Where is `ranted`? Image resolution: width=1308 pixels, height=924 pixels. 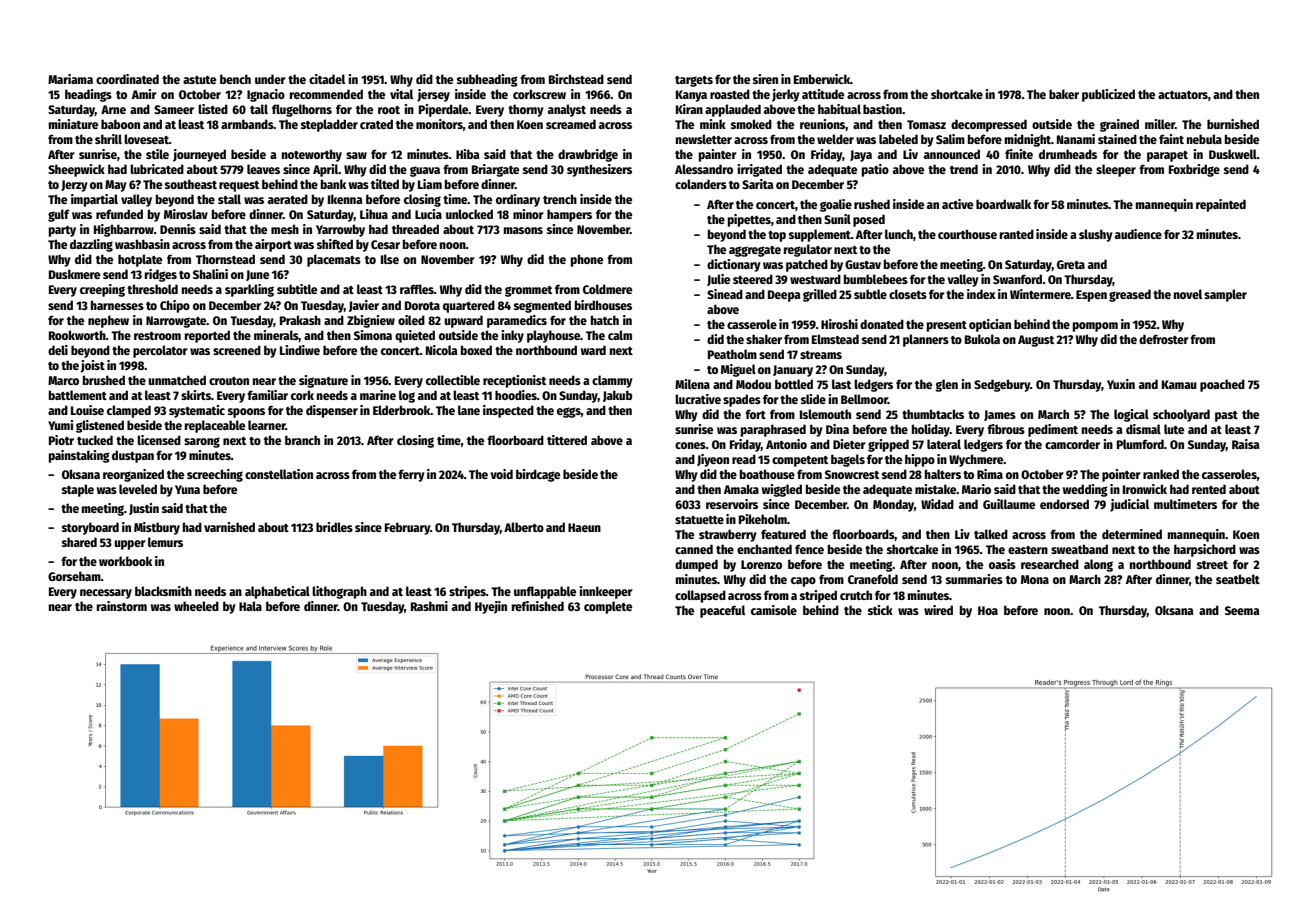 ranted is located at coordinates (1017, 234).
